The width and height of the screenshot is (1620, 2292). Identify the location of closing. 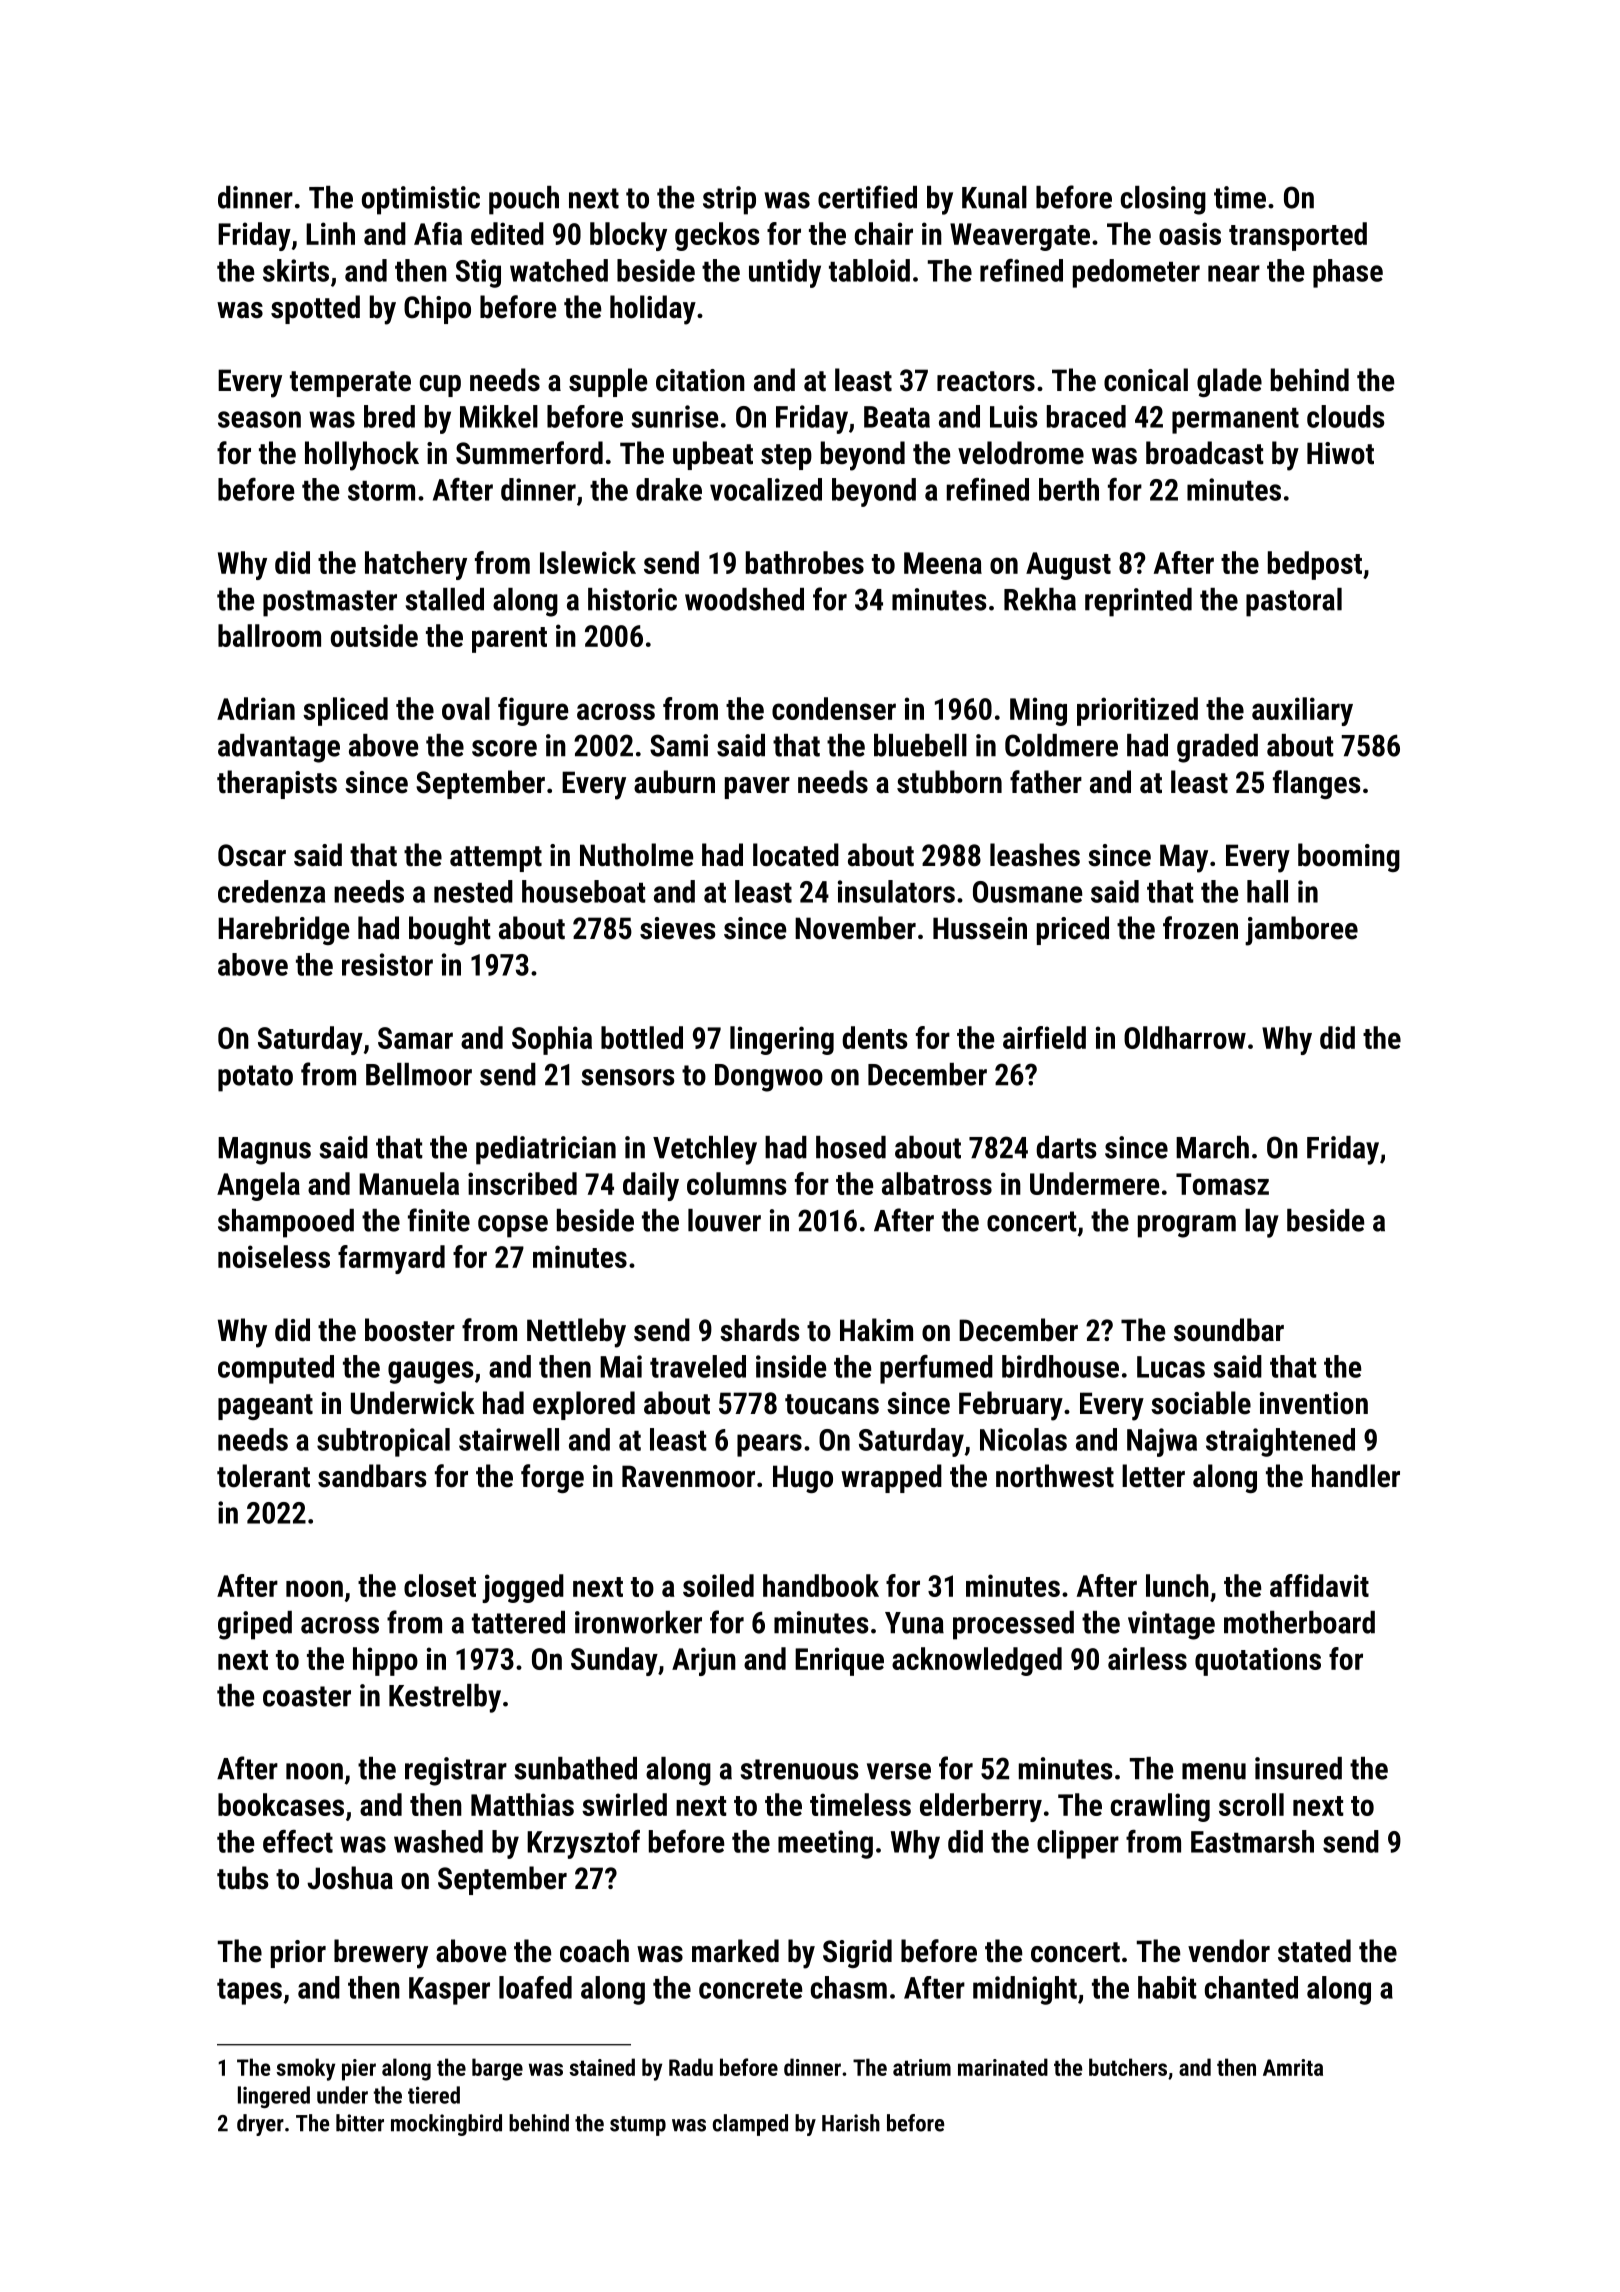
(1163, 200).
